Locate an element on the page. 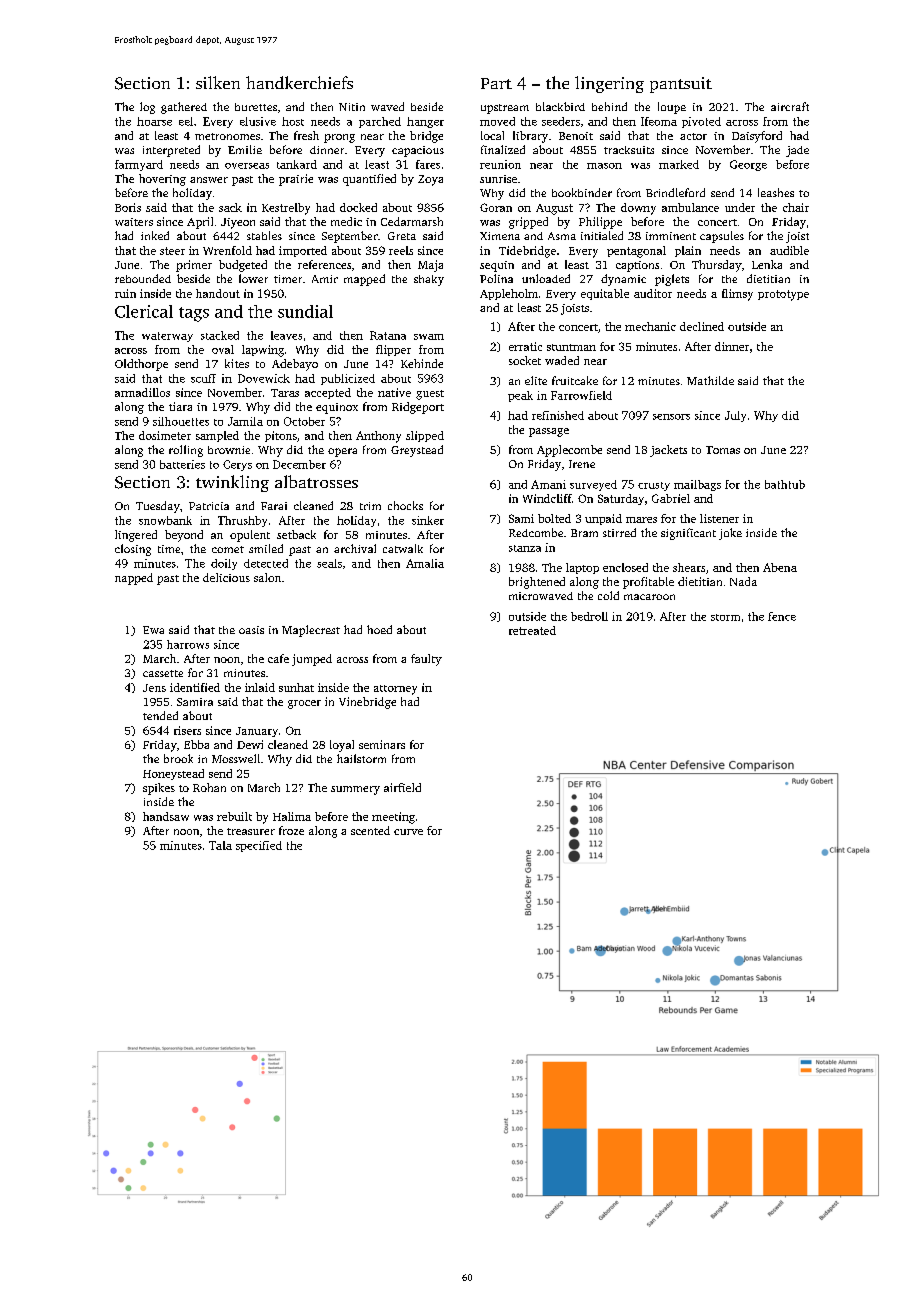 This page has width=924, height=1314. airfield is located at coordinates (402, 787).
